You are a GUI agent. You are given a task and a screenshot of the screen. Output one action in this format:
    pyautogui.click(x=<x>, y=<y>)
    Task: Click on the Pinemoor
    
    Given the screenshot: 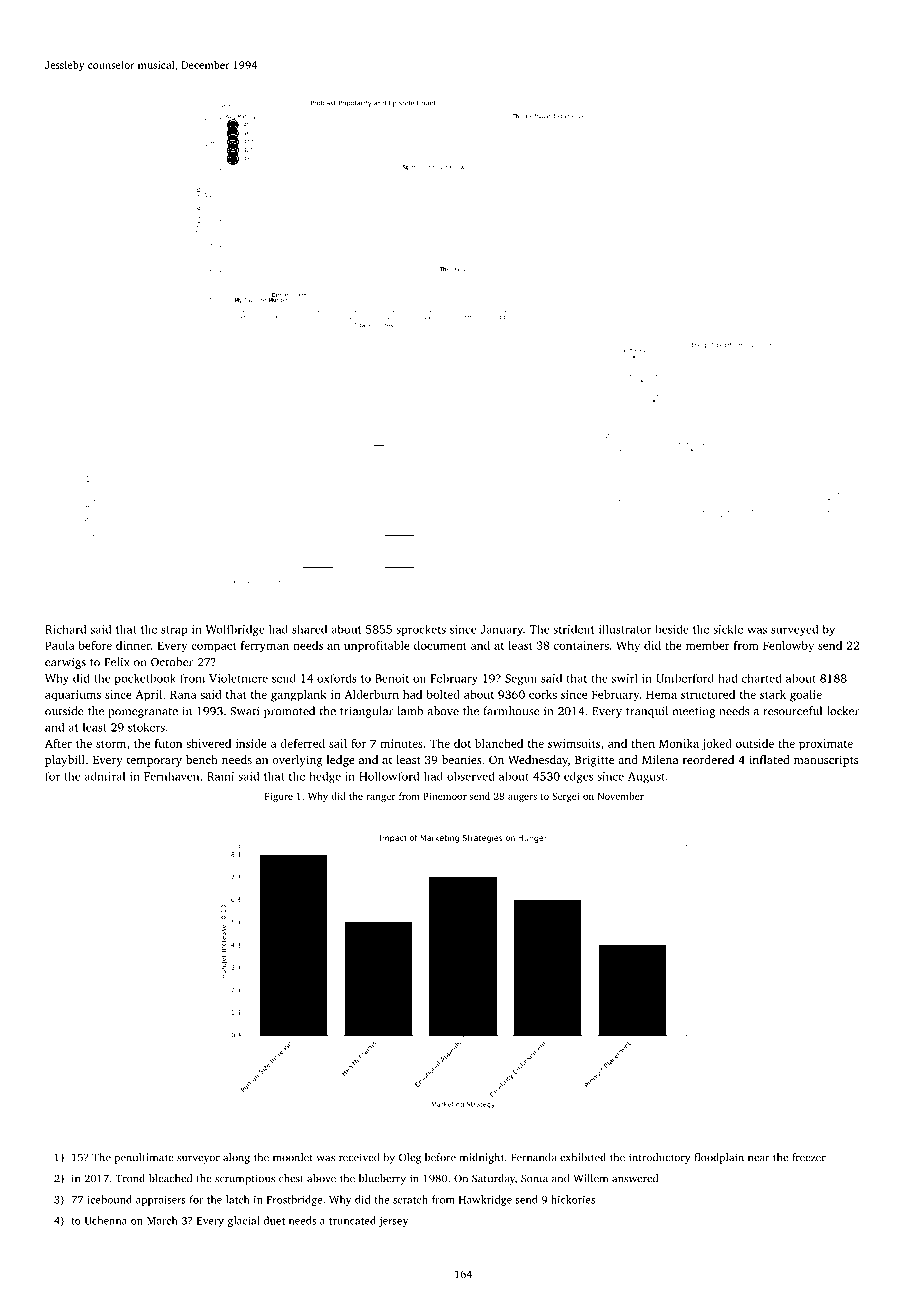 What is the action you would take?
    pyautogui.click(x=445, y=796)
